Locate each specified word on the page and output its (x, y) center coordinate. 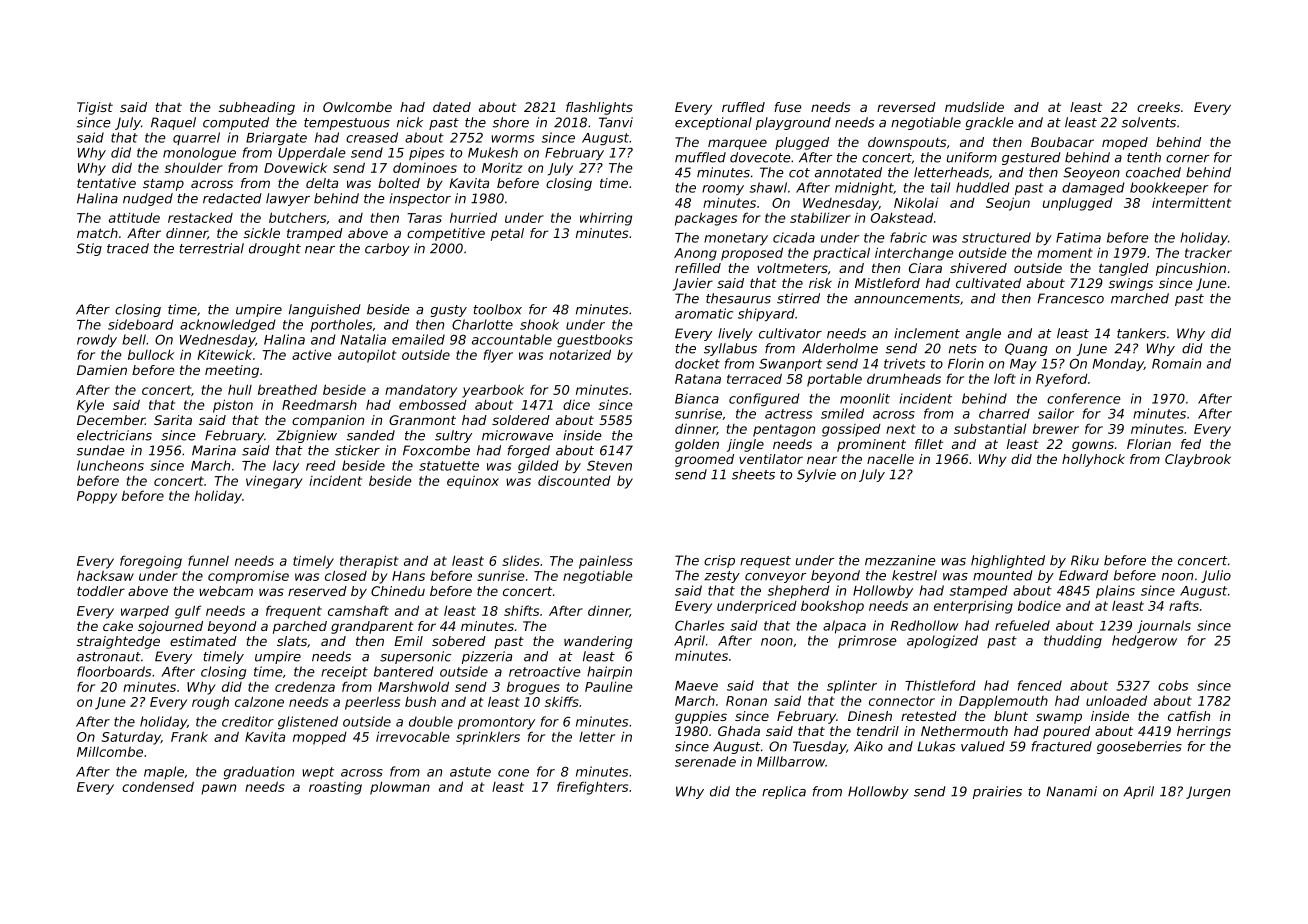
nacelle (890, 459)
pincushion (1191, 269)
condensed (158, 786)
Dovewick (295, 168)
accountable (512, 339)
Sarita (173, 420)
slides (521, 560)
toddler (101, 591)
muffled (700, 157)
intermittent (1192, 202)
